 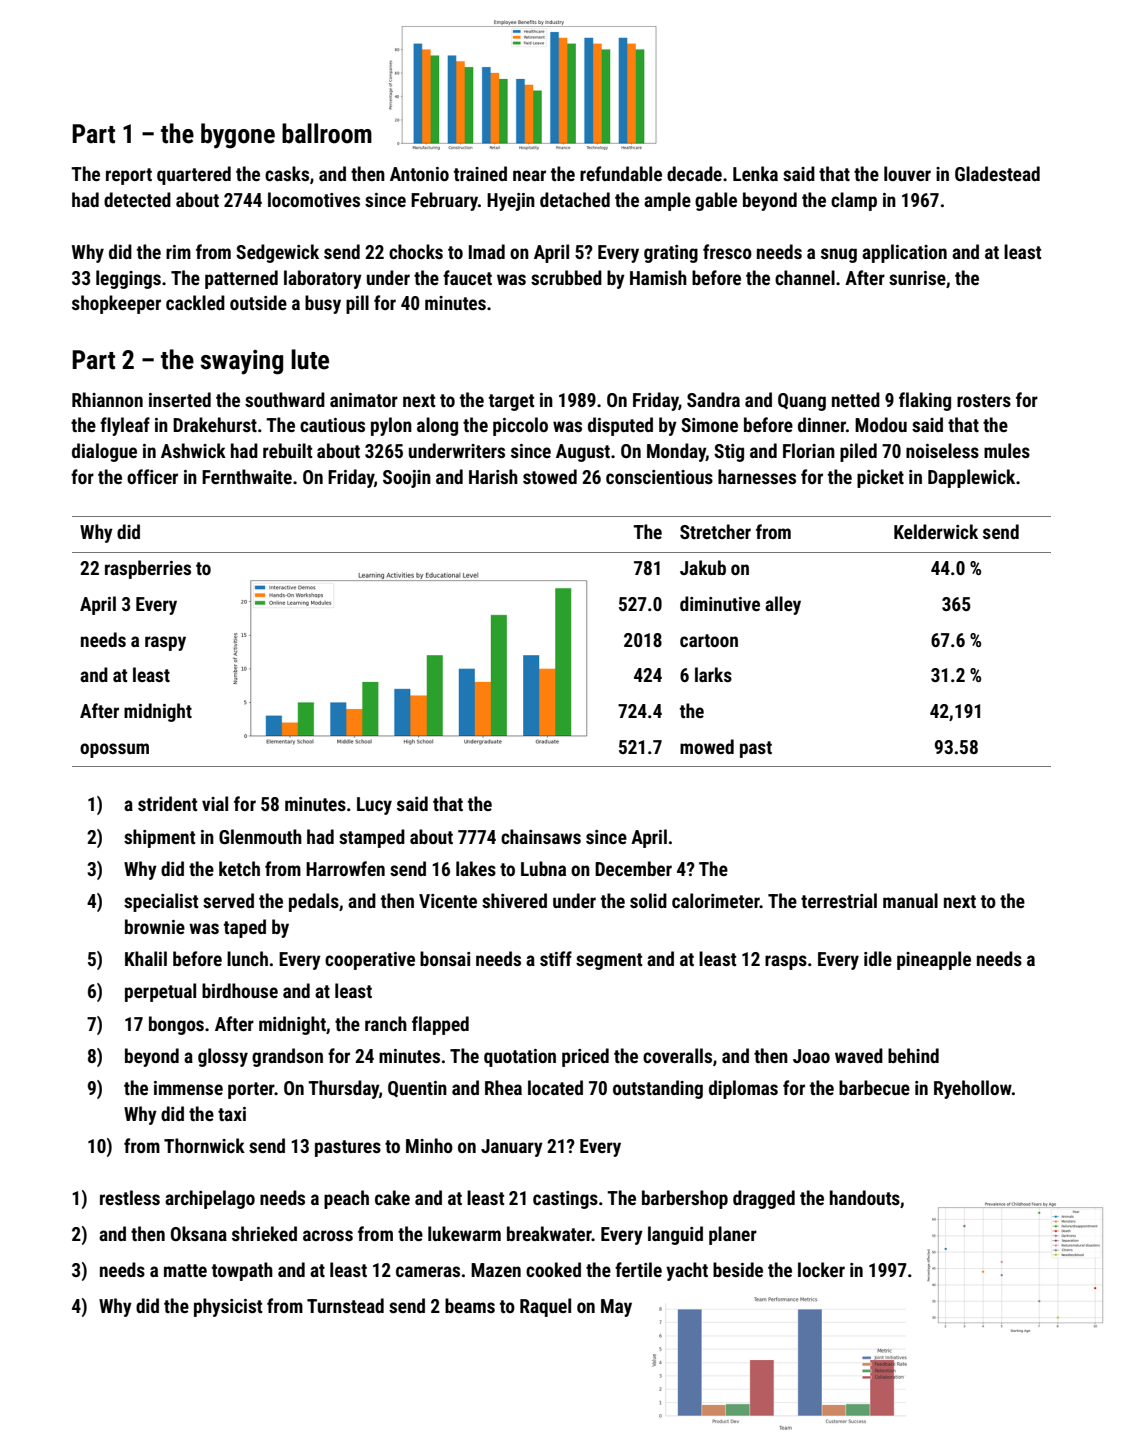 I want to click on Jakub, so click(x=703, y=567).
